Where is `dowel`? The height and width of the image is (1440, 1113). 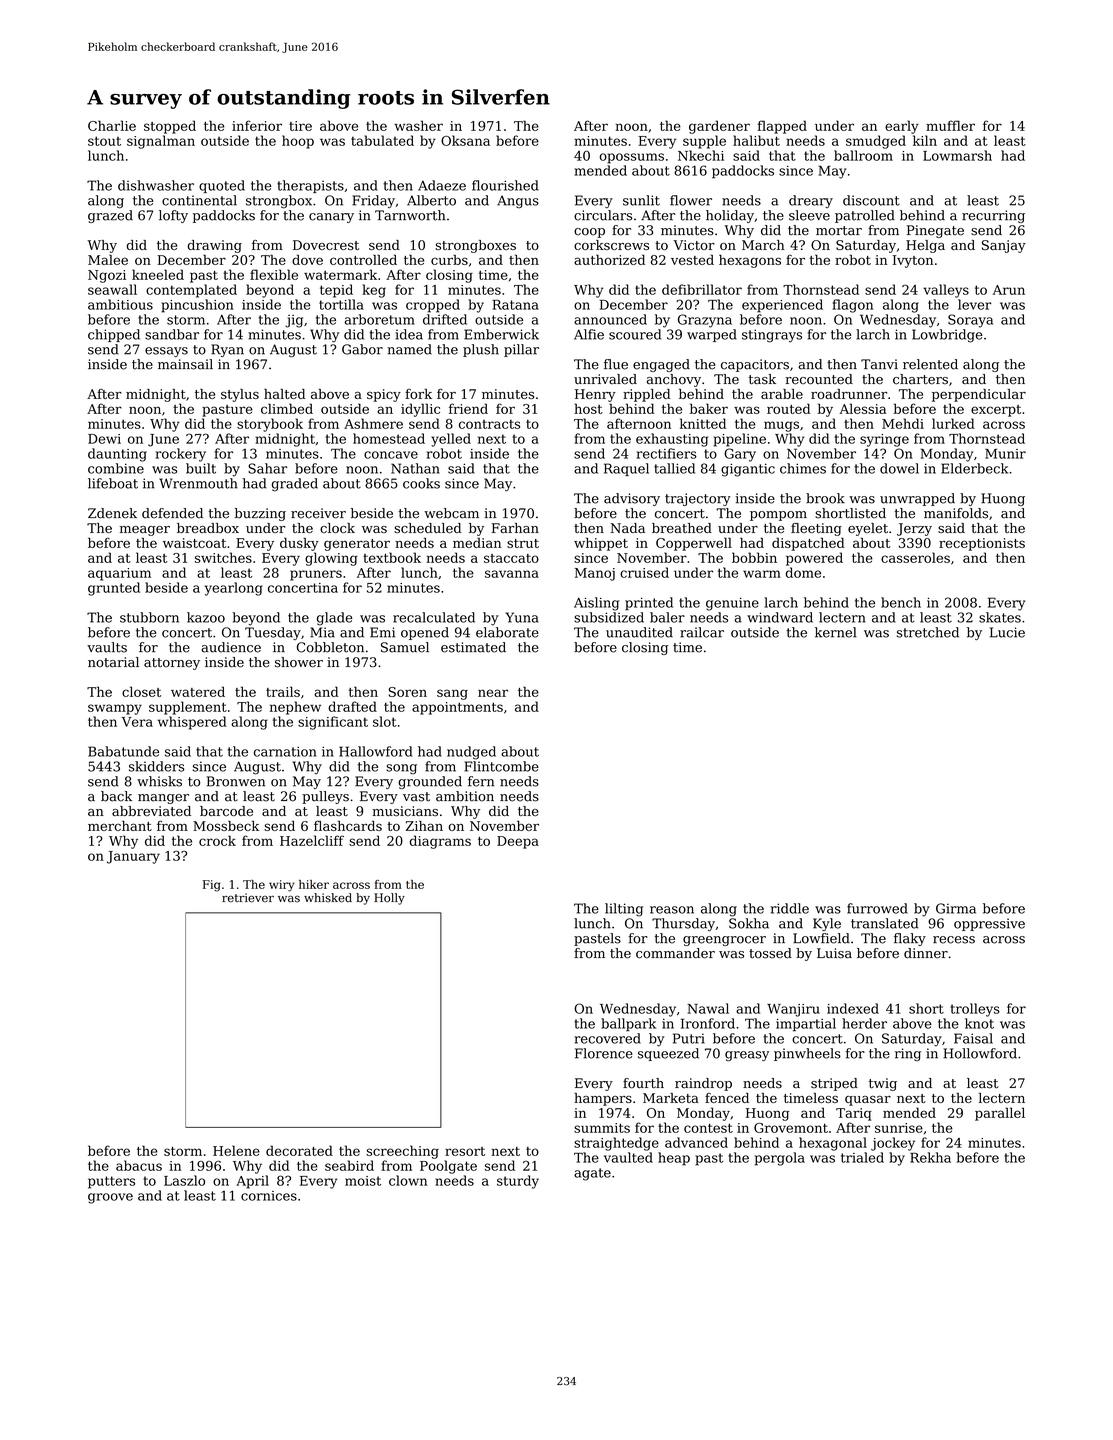
dowel is located at coordinates (899, 468).
